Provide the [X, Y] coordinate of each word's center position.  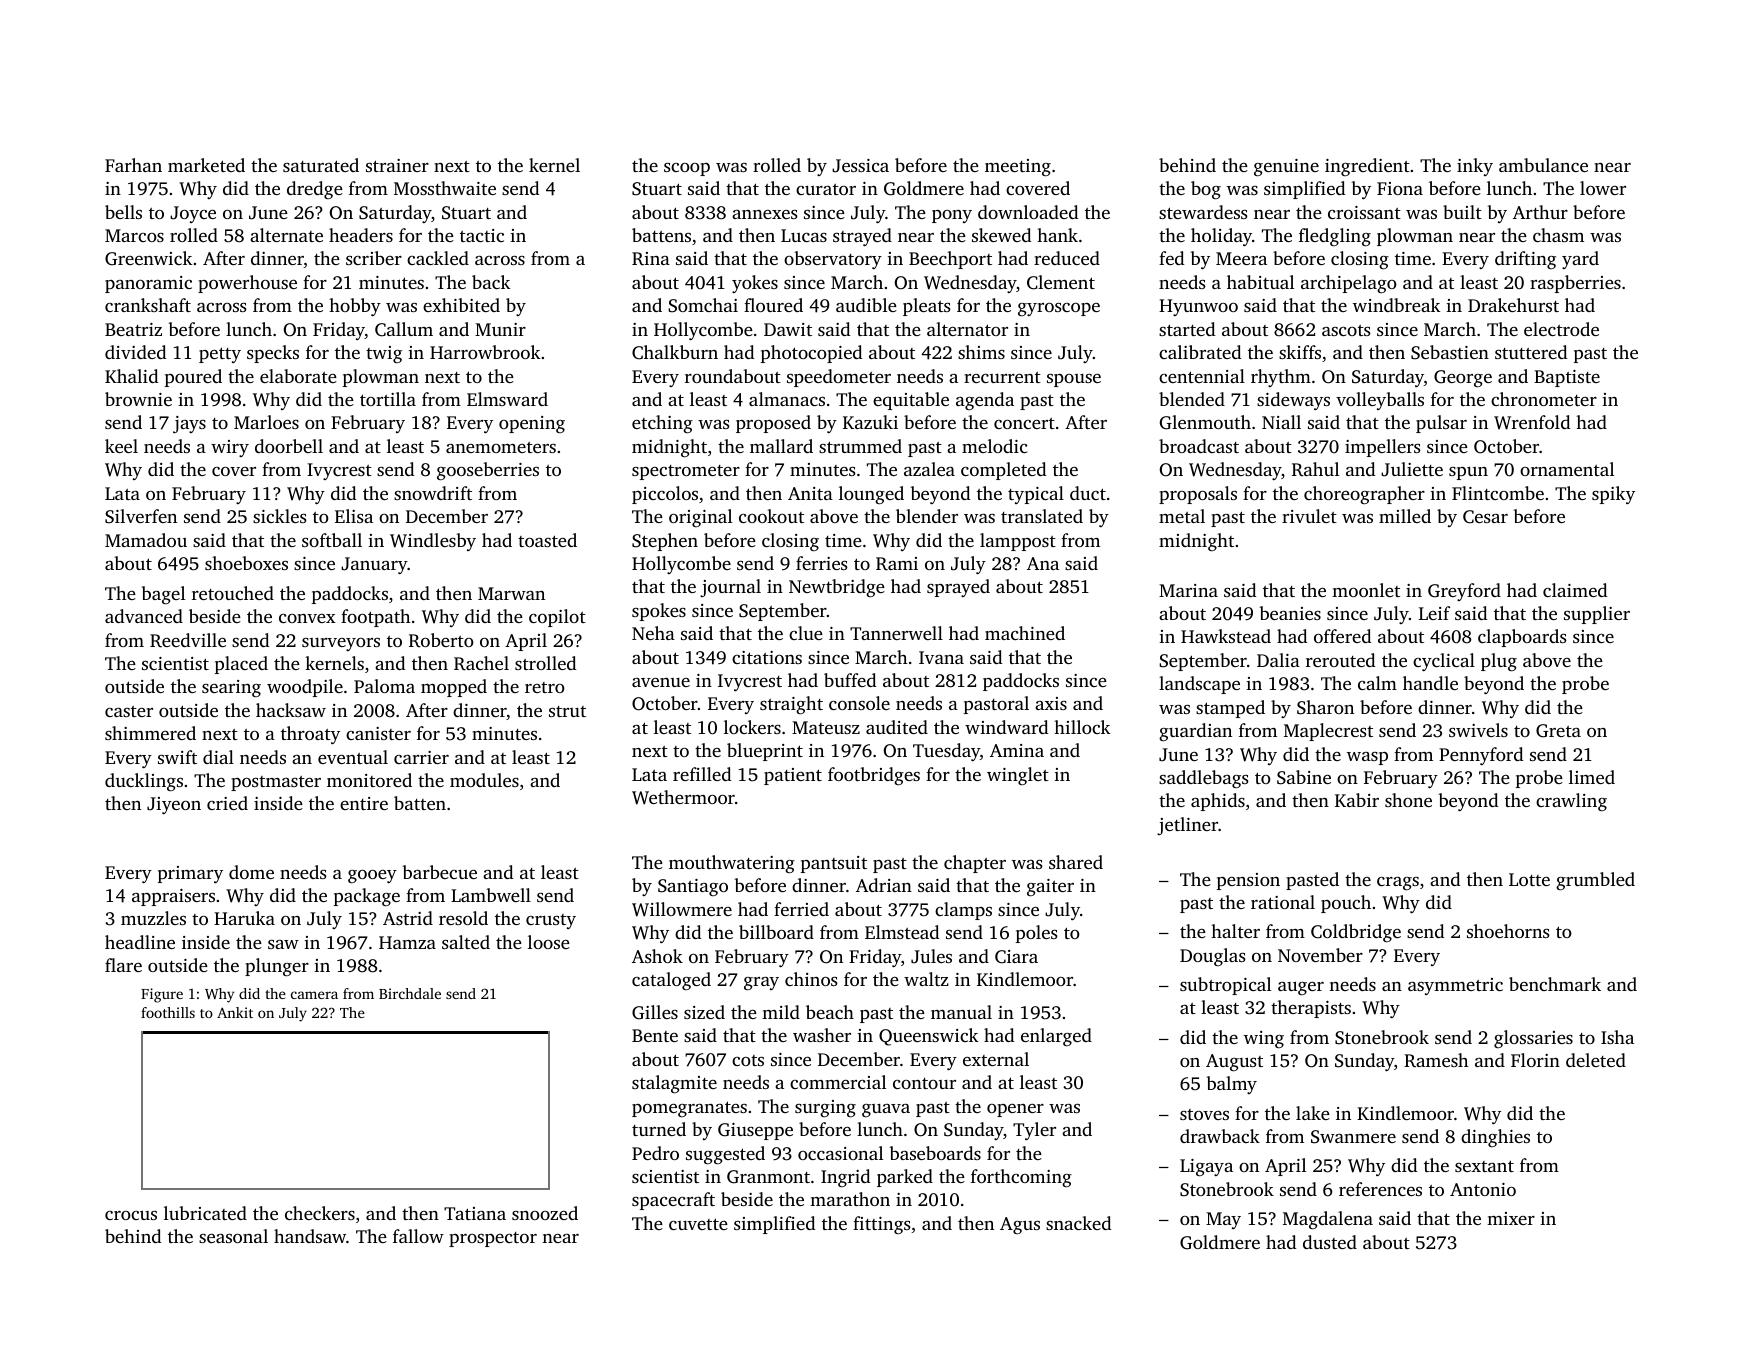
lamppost [1018, 542]
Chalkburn [675, 352]
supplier [1597, 615]
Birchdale [410, 993]
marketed [206, 165]
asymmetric [1455, 986]
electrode [1561, 329]
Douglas [1213, 957]
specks [273, 354]
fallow [418, 1236]
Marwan [511, 593]
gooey [372, 876]
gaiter [1050, 888]
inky [1475, 167]
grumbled [1595, 881]
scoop [687, 169]
